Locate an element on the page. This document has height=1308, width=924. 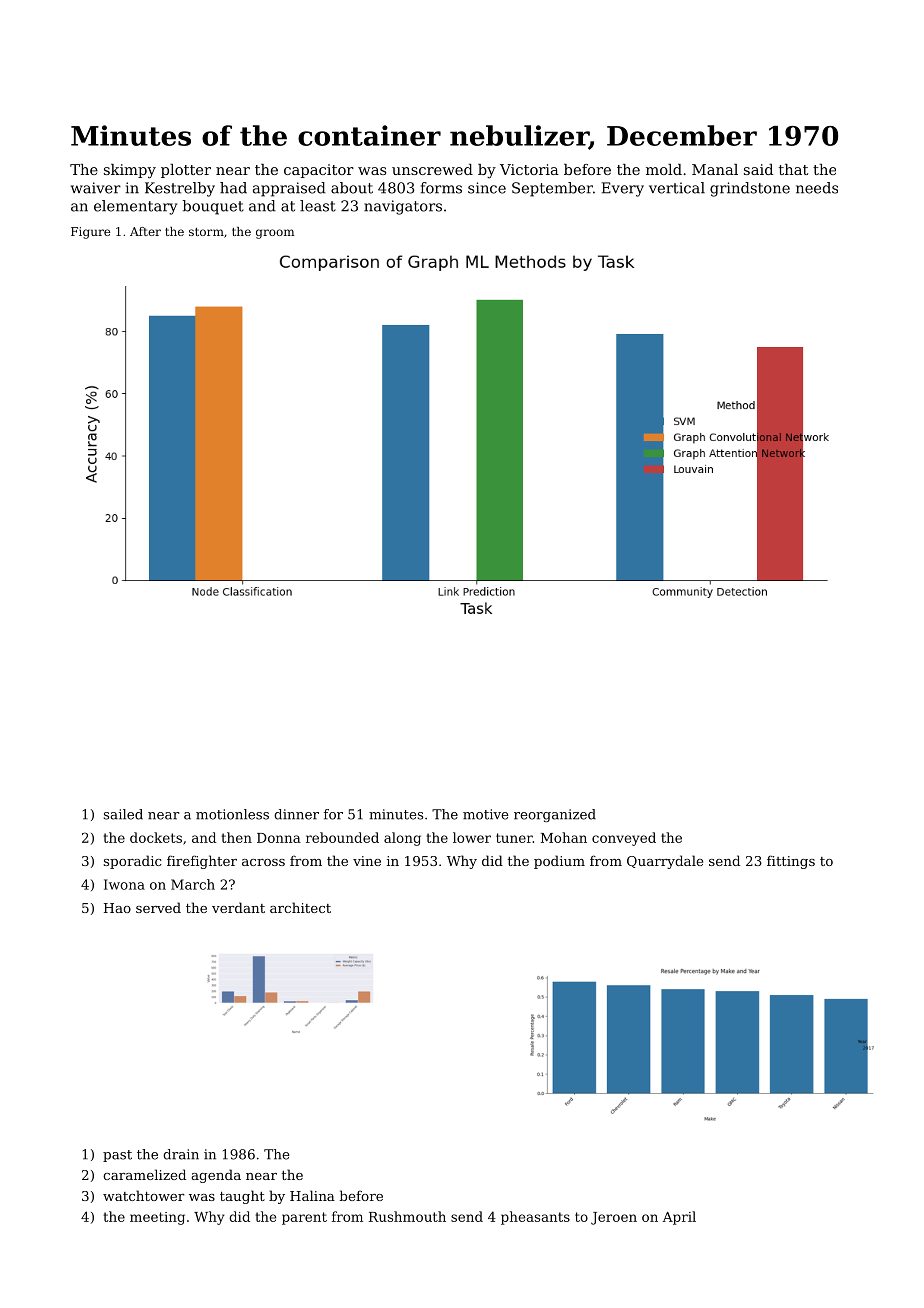
skimpy is located at coordinates (130, 171).
